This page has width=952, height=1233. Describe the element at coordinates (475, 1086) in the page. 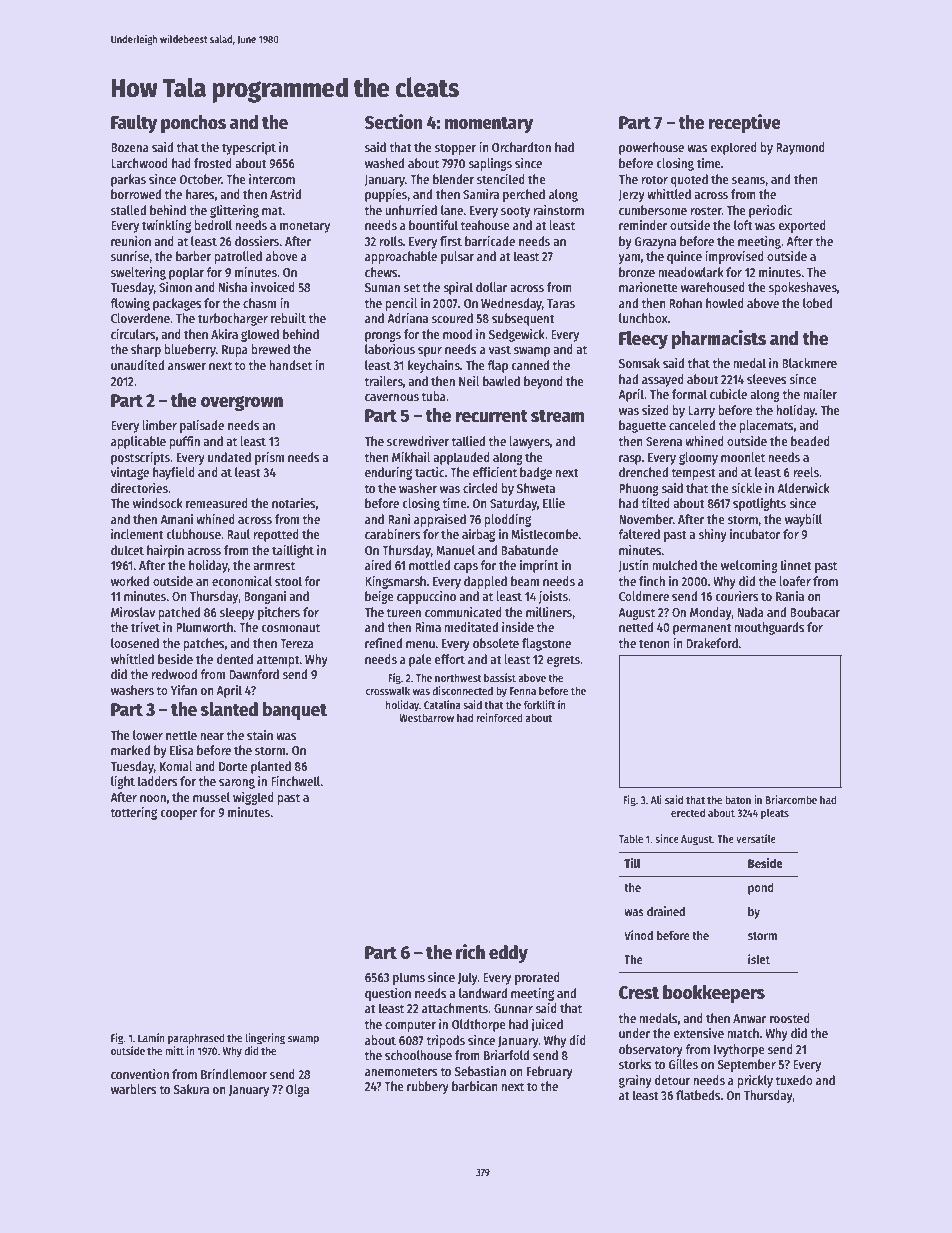

I see `barbican` at that location.
